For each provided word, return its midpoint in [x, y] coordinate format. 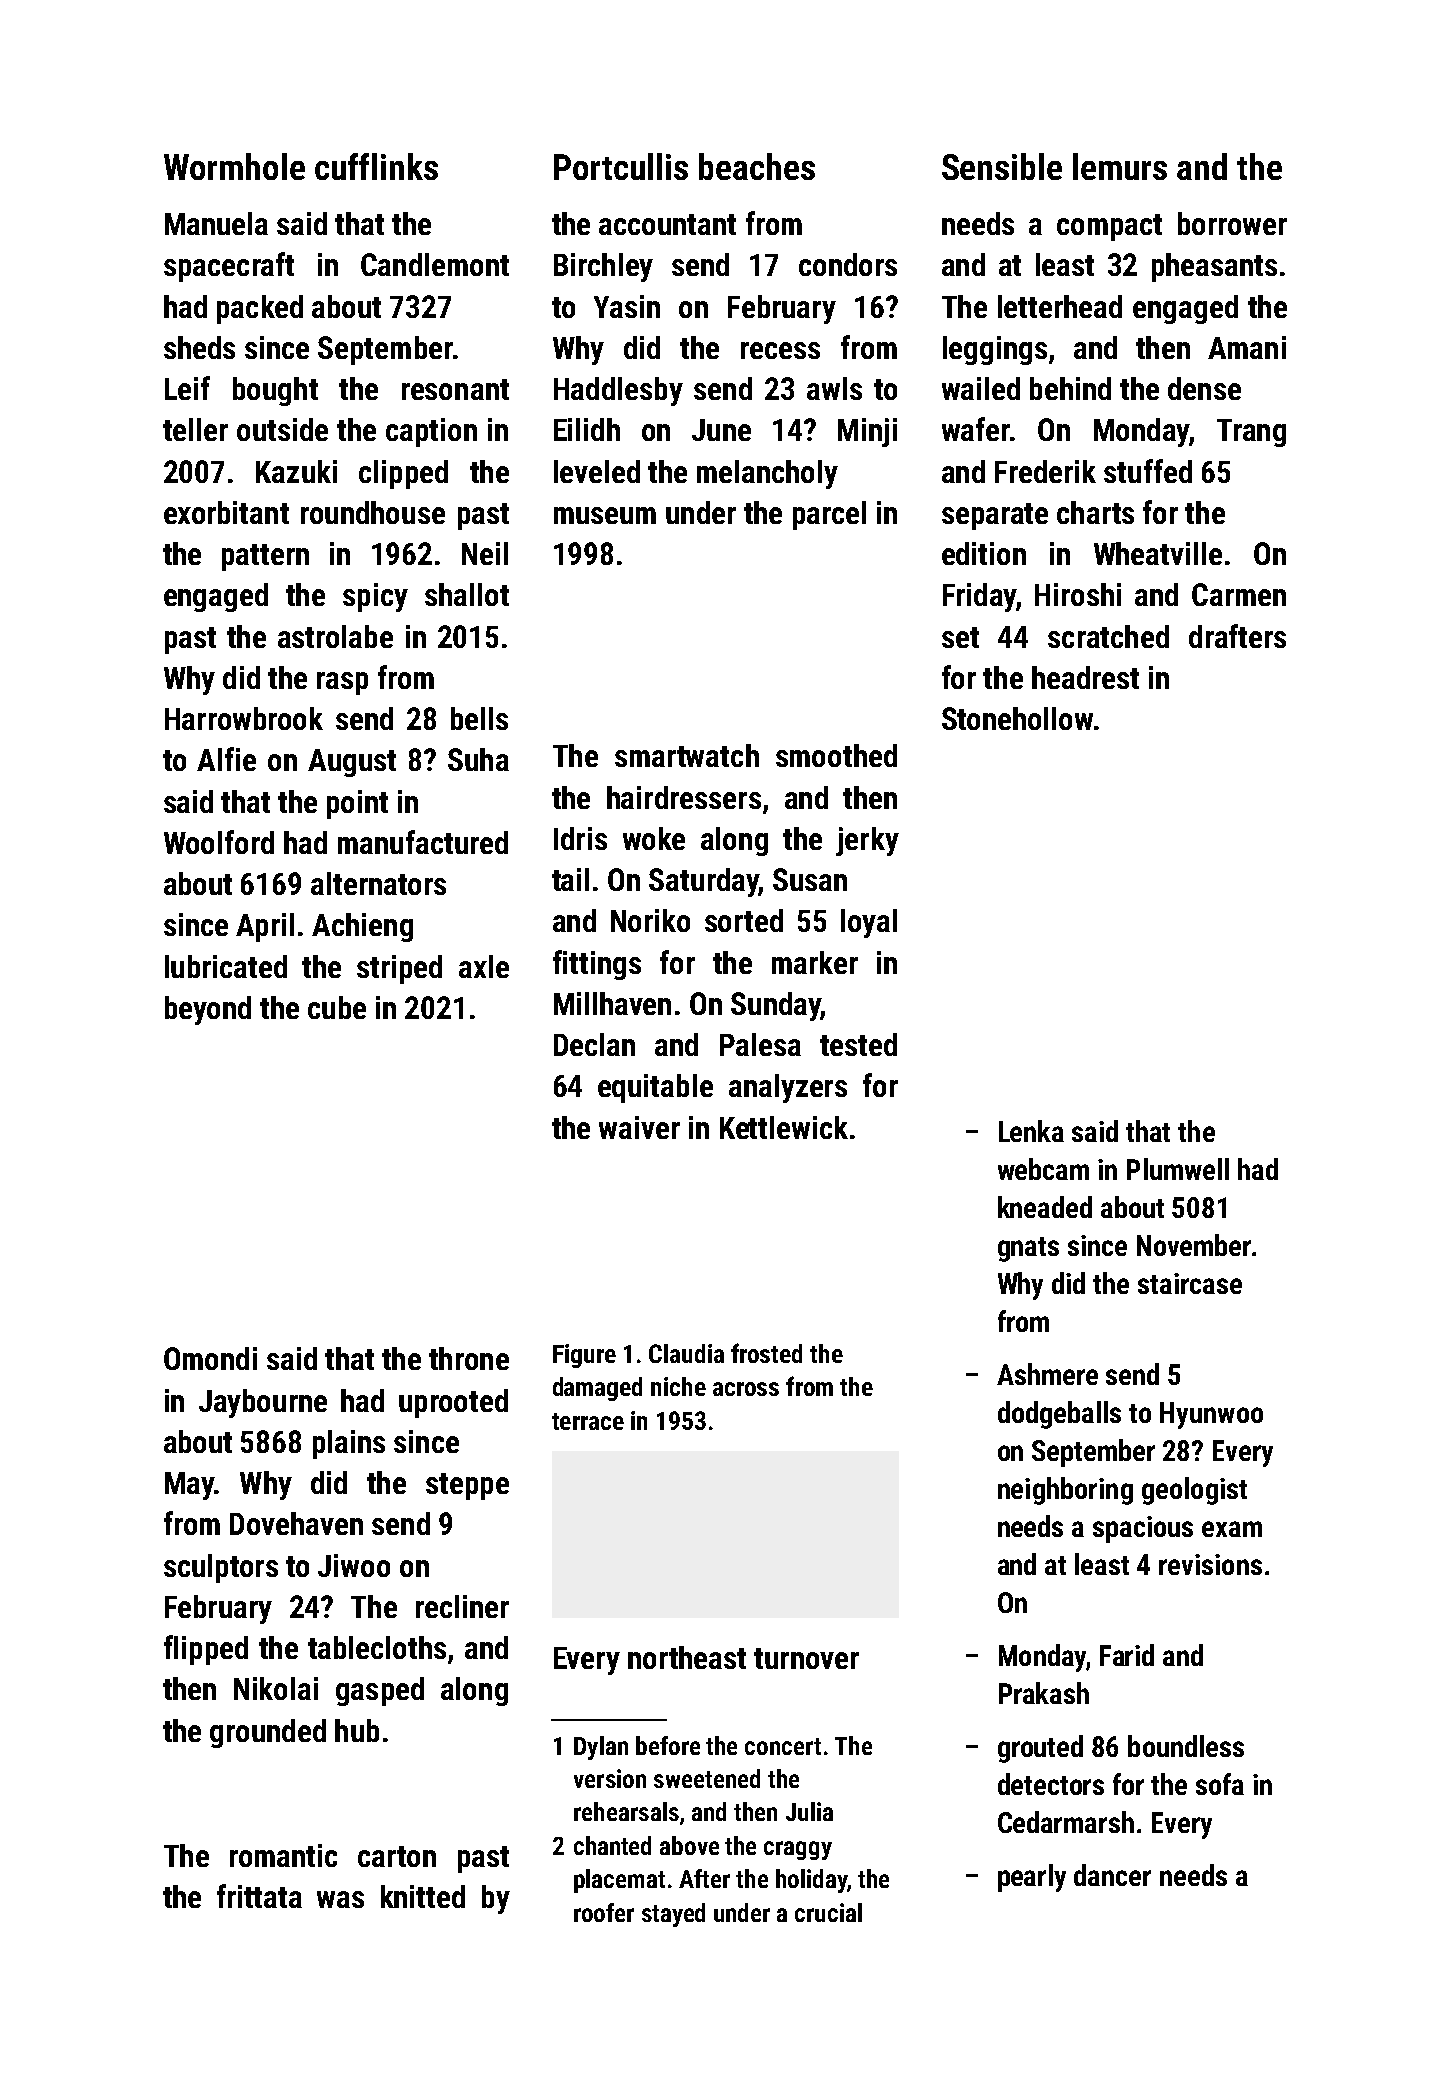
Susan [810, 879]
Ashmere [1047, 1374]
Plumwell [1178, 1169]
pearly [1032, 1878]
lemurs [1120, 166]
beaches [757, 166]
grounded [268, 1733]
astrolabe [335, 636]
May [189, 1486]
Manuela [216, 223]
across [746, 1389]
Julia [809, 1811]
